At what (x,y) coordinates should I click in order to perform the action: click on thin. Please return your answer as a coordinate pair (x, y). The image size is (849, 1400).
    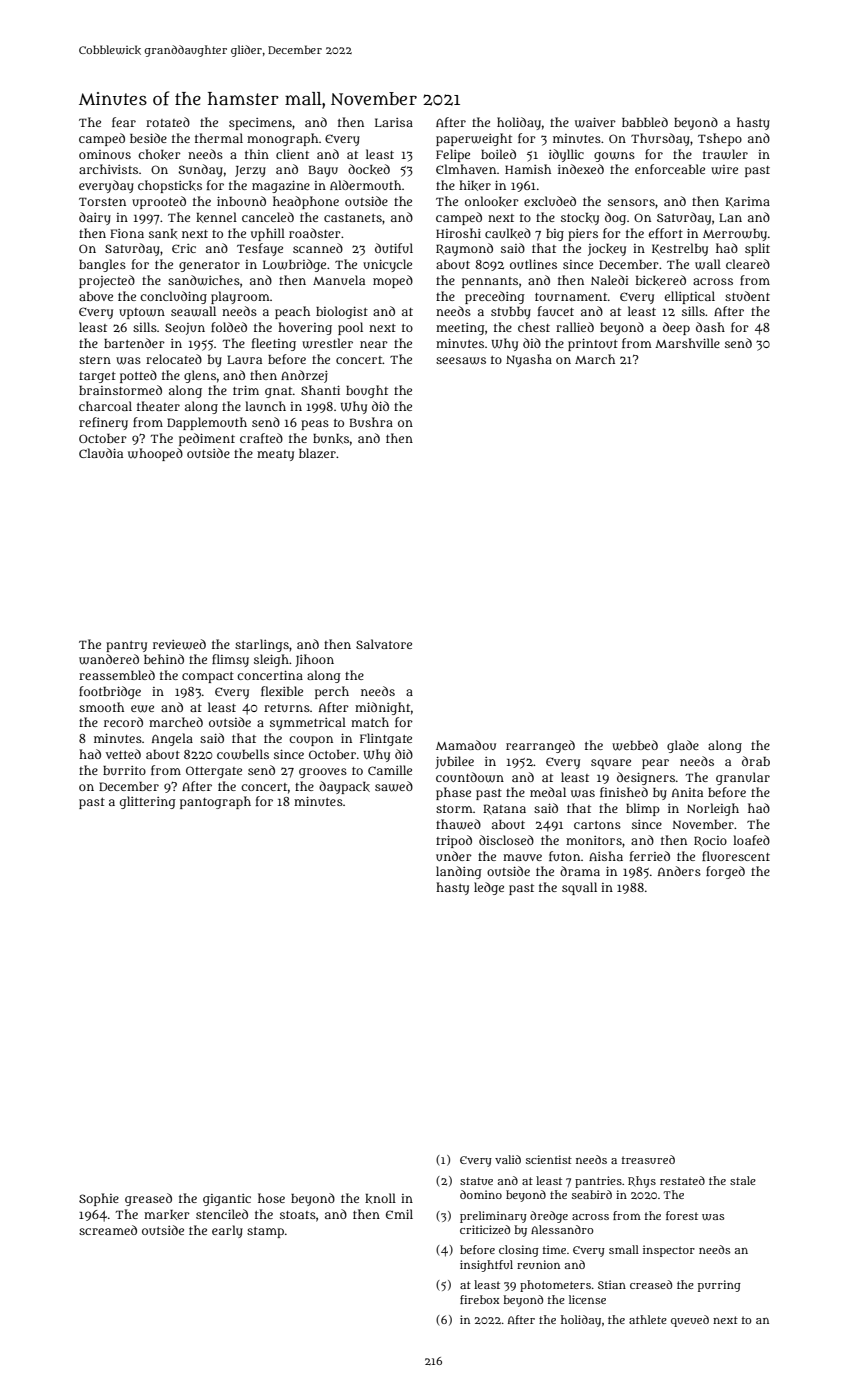
    Looking at the image, I should click on (257, 154).
